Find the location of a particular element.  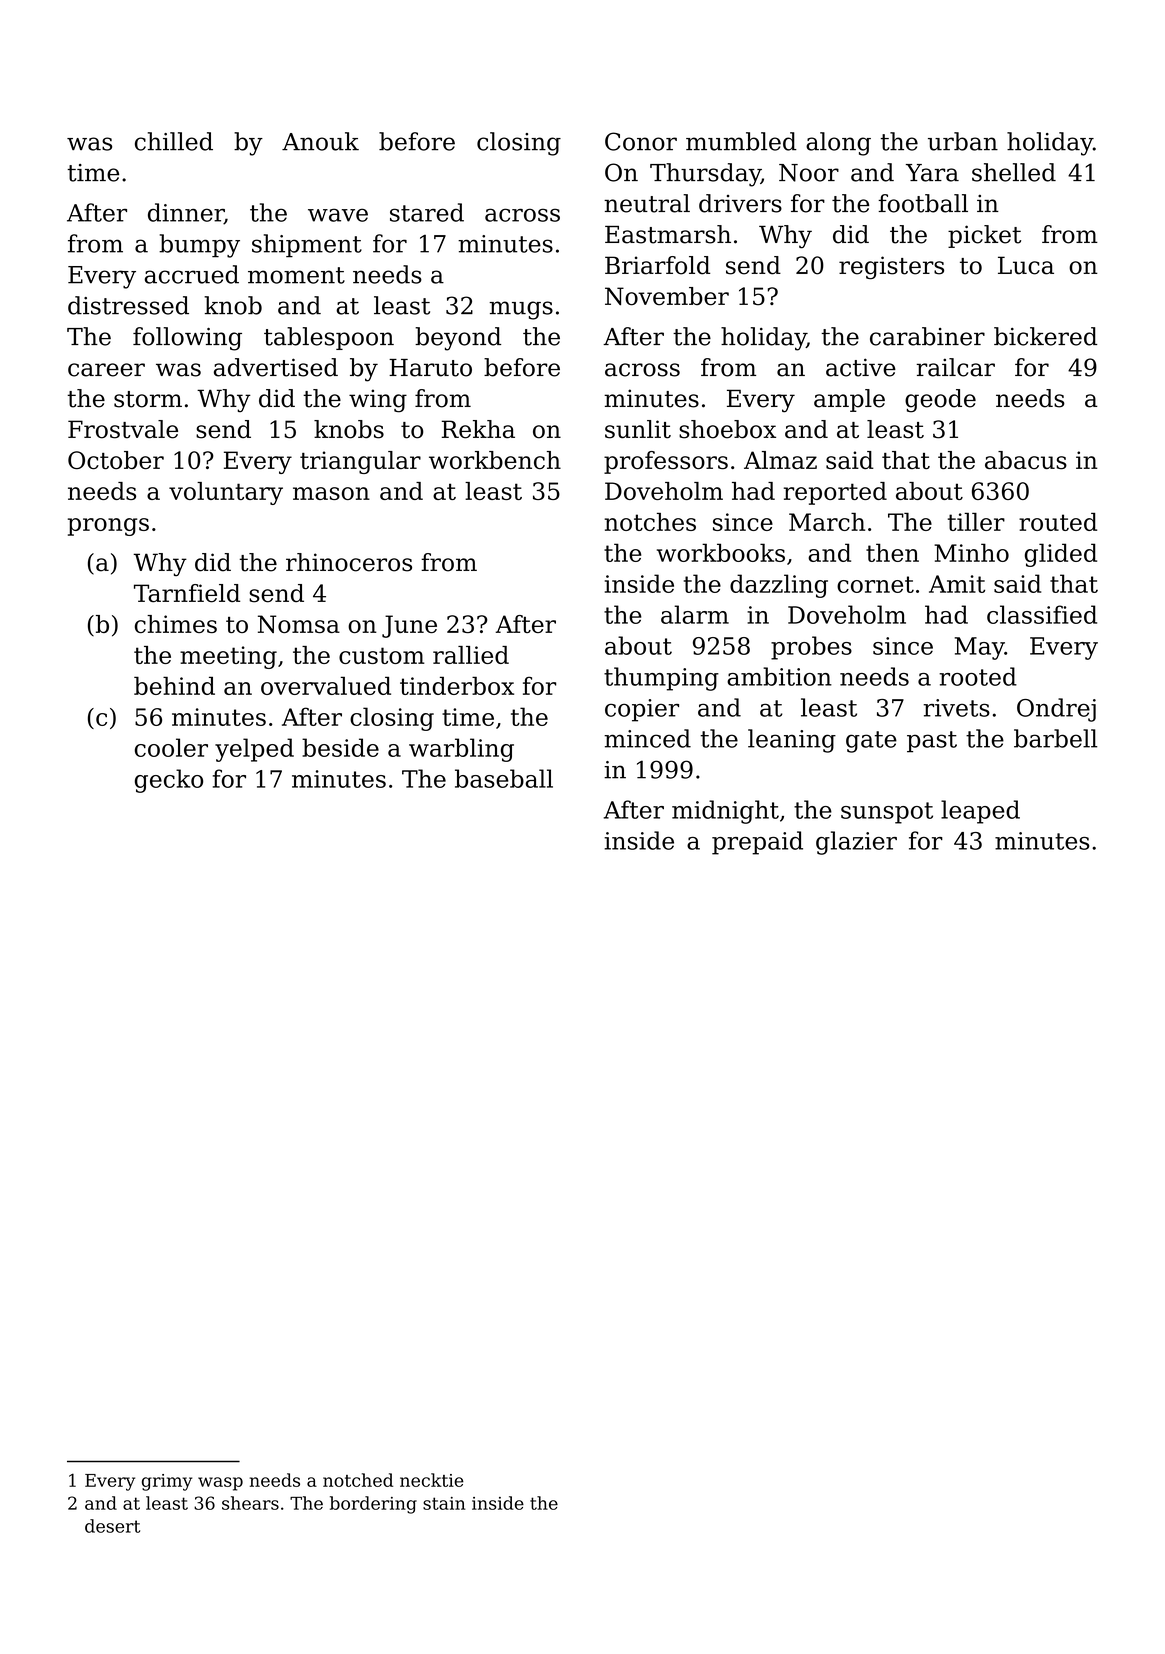

routed is located at coordinates (1058, 522).
